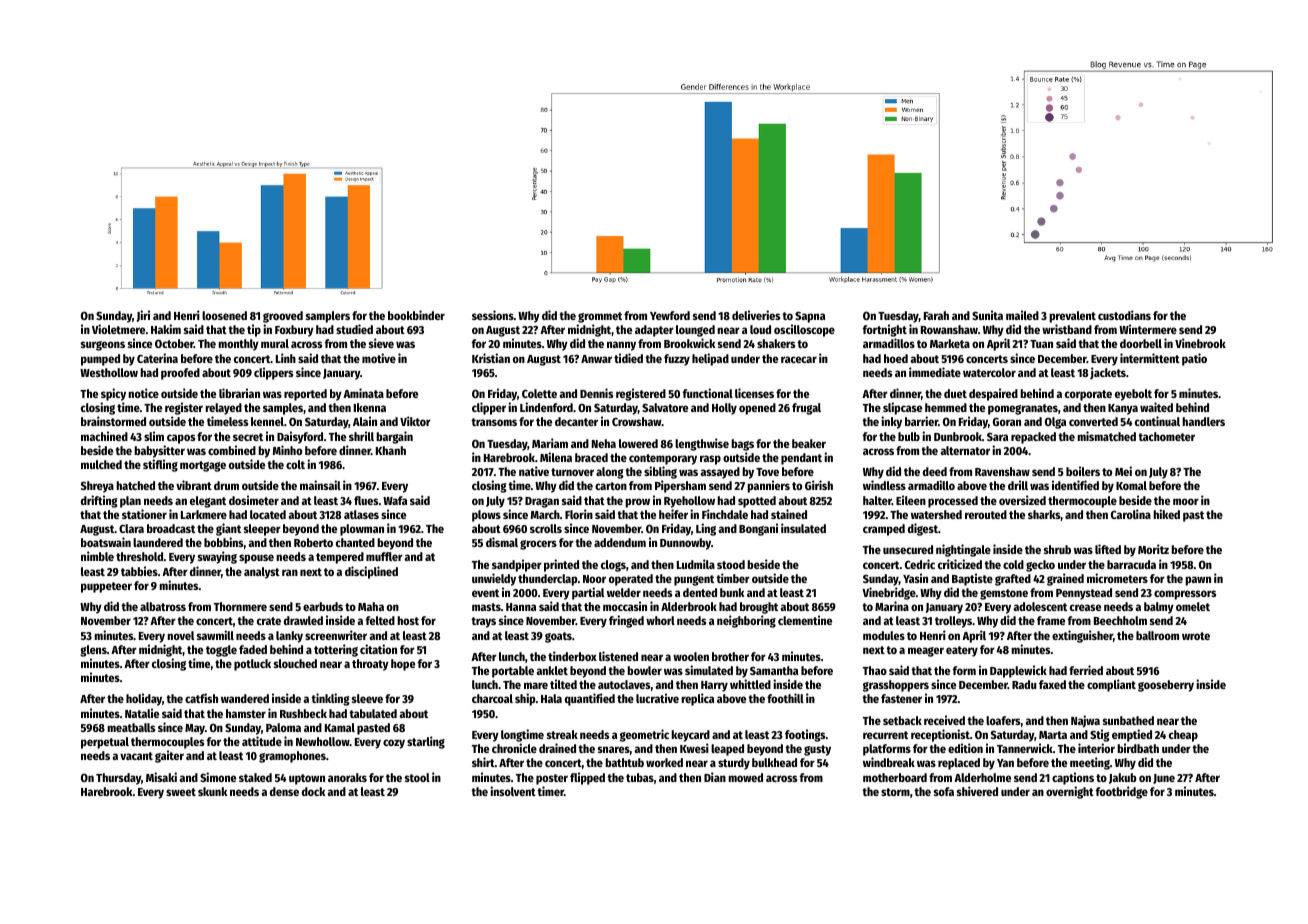 This page has width=1308, height=924. Describe the element at coordinates (1072, 317) in the page. I see `prevalent` at that location.
